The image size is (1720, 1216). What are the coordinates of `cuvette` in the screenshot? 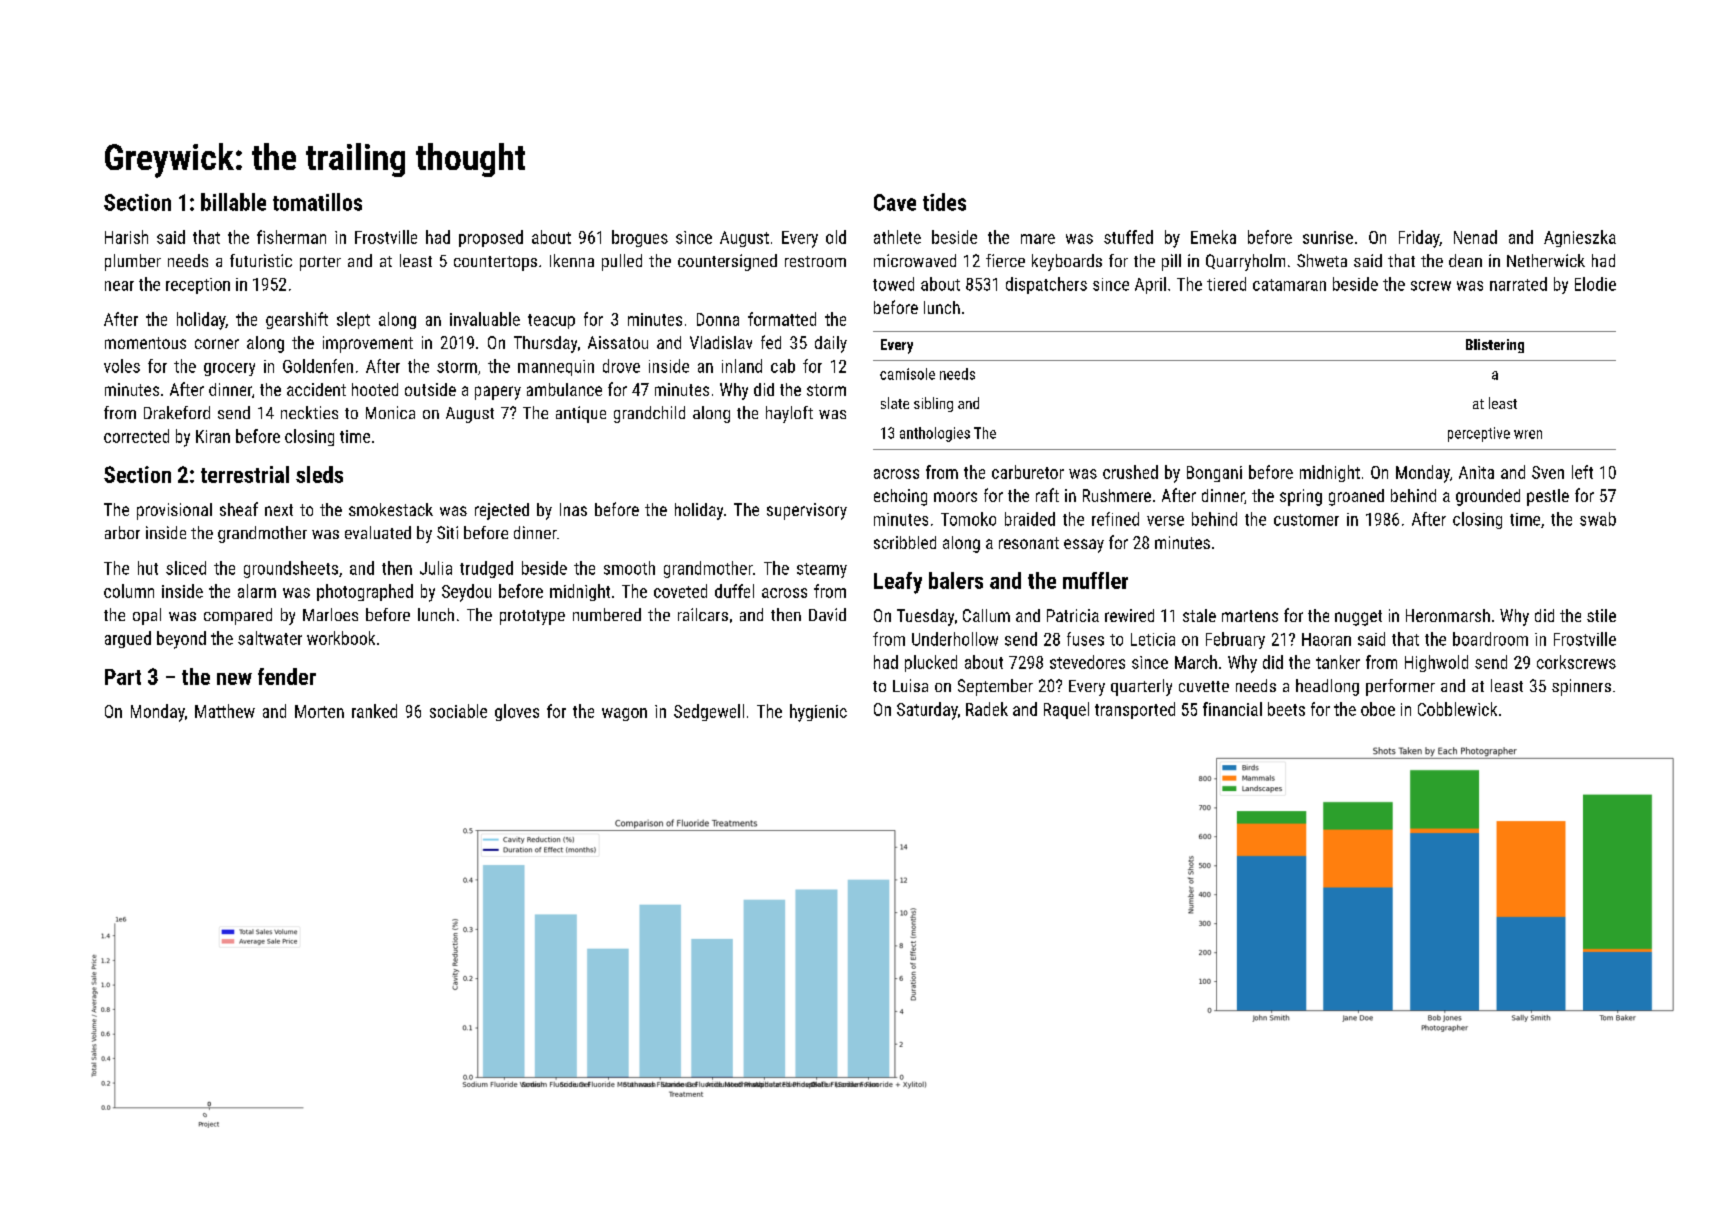 It's located at (1204, 686).
